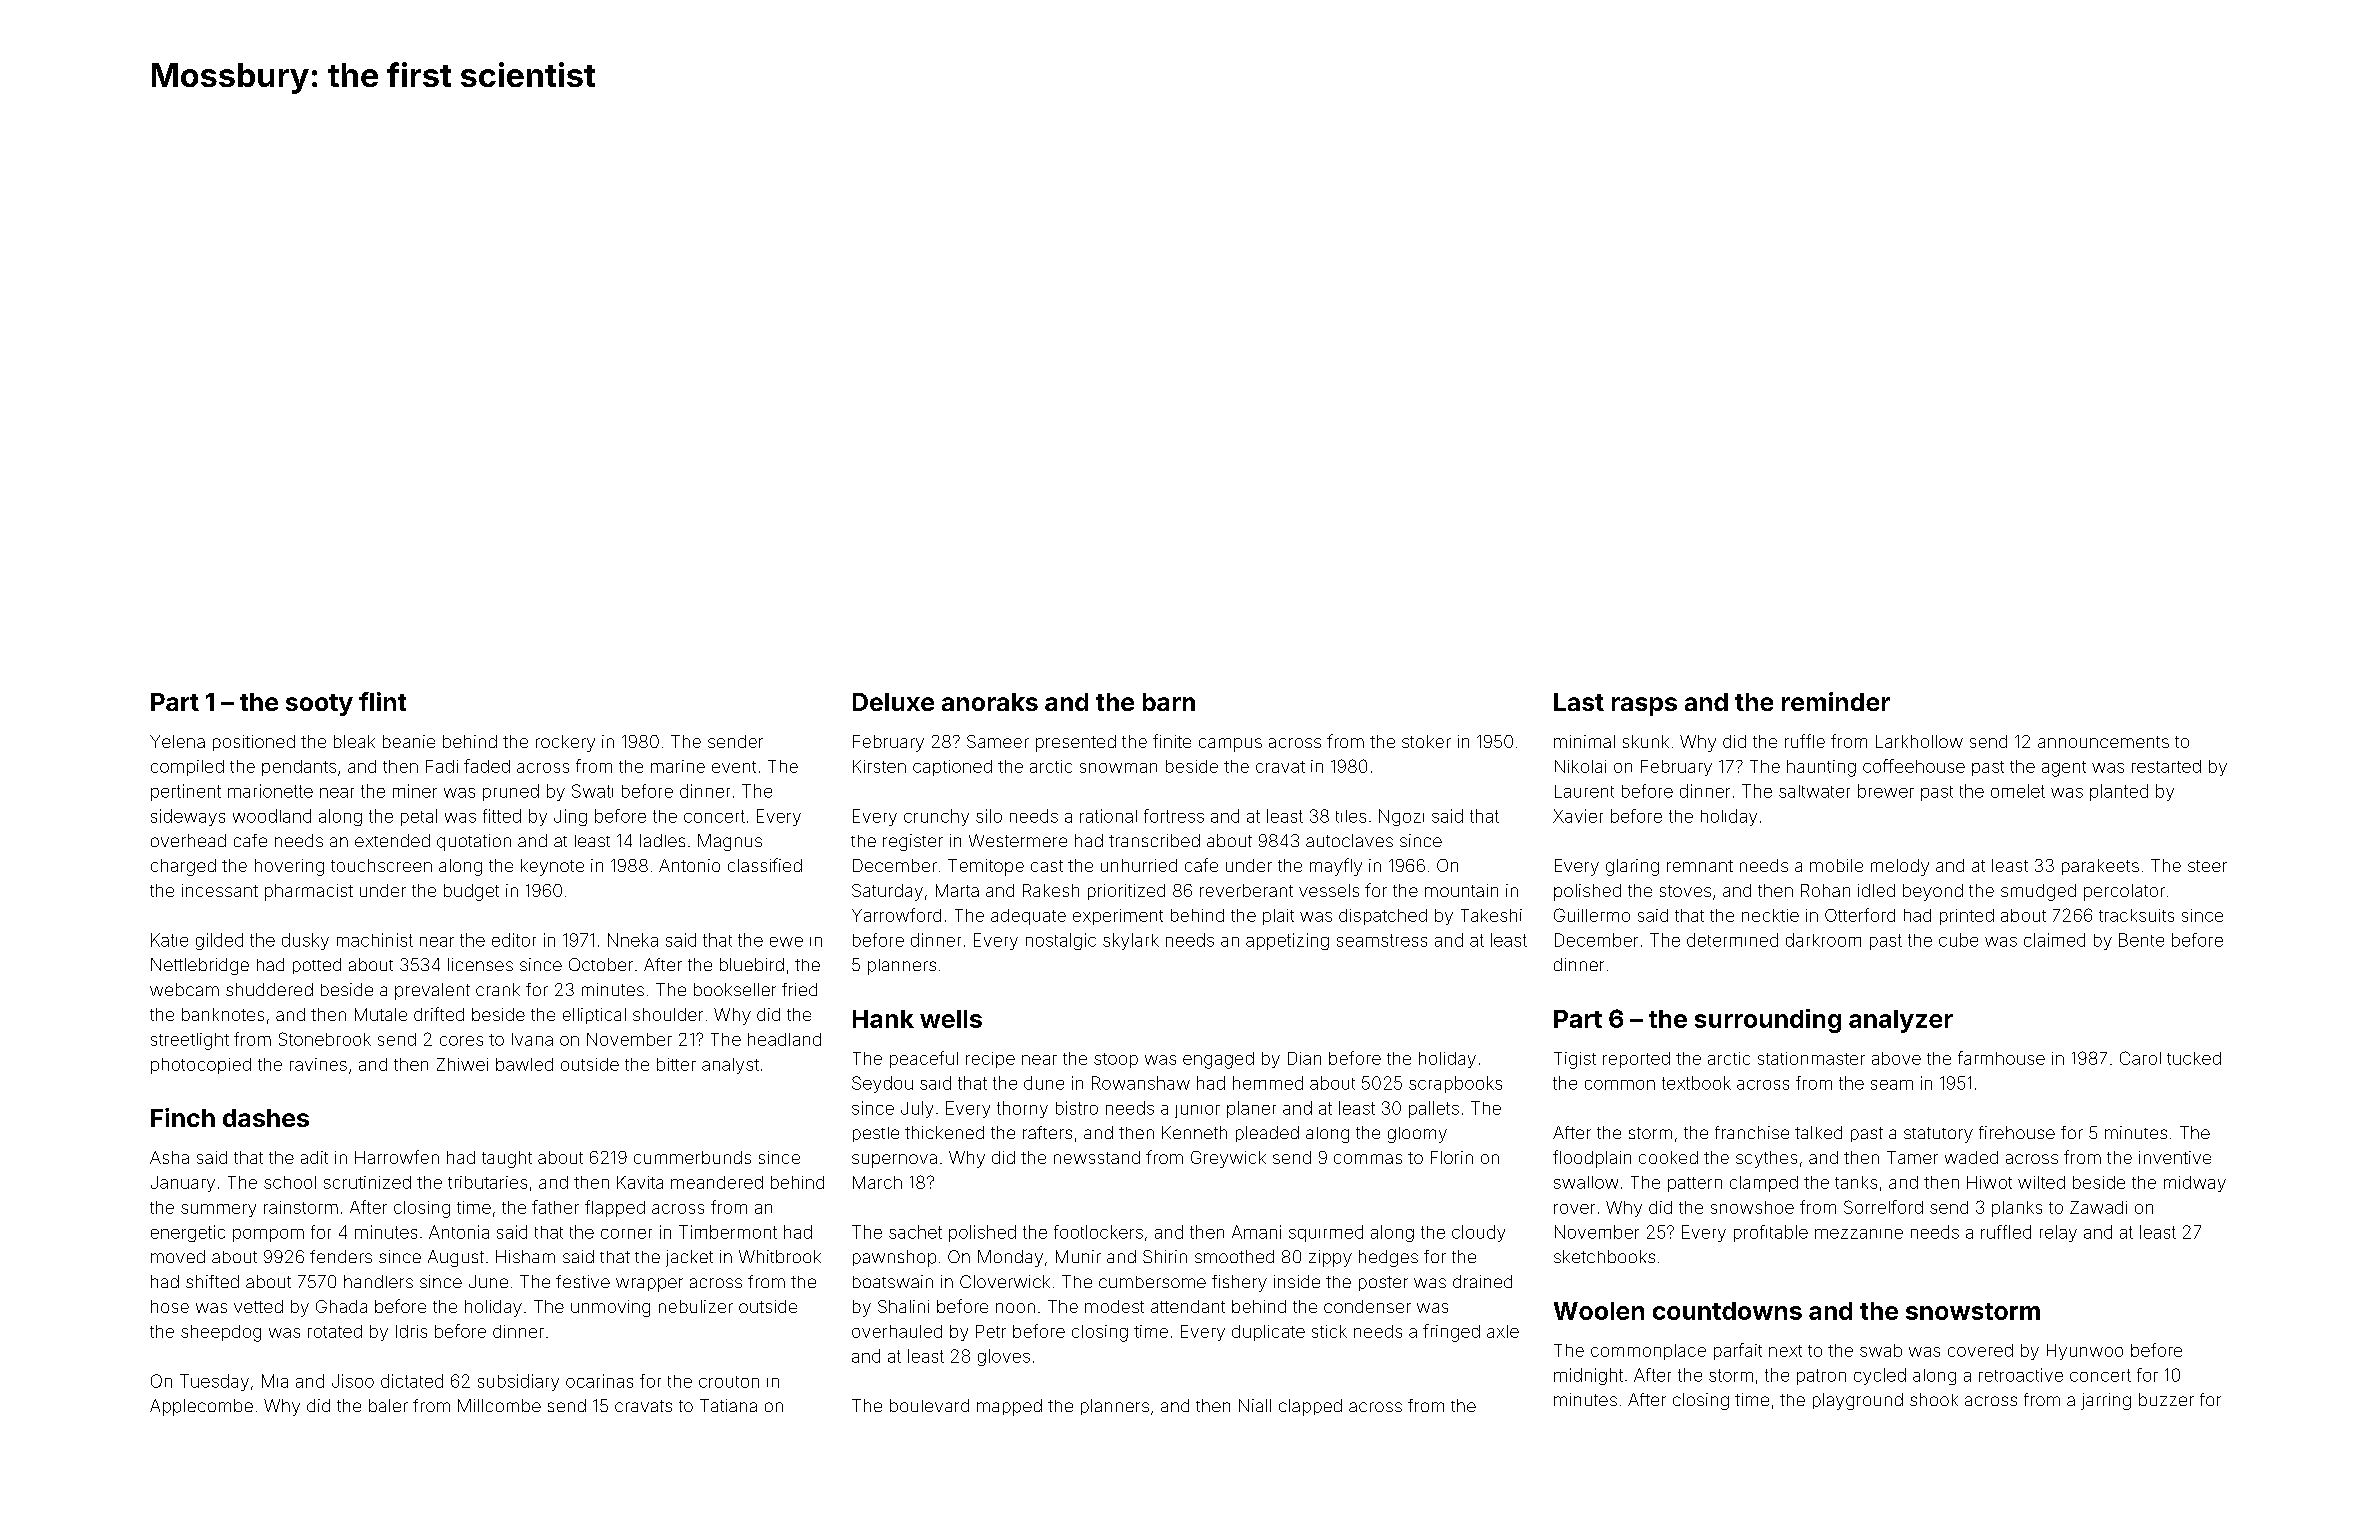  I want to click on bleak, so click(354, 741).
